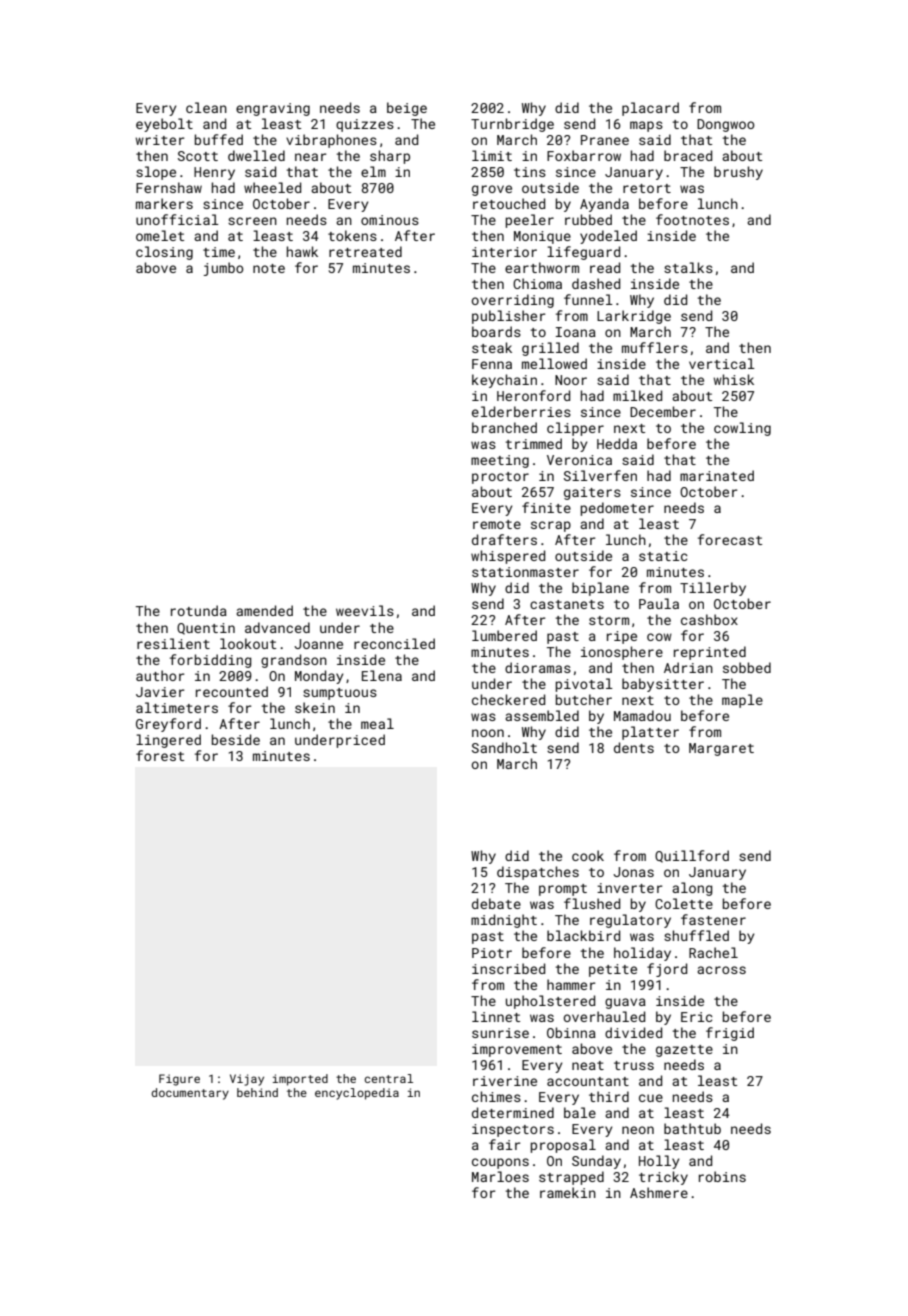 Image resolution: width=908 pixels, height=1316 pixels. I want to click on pedometer, so click(617, 509).
